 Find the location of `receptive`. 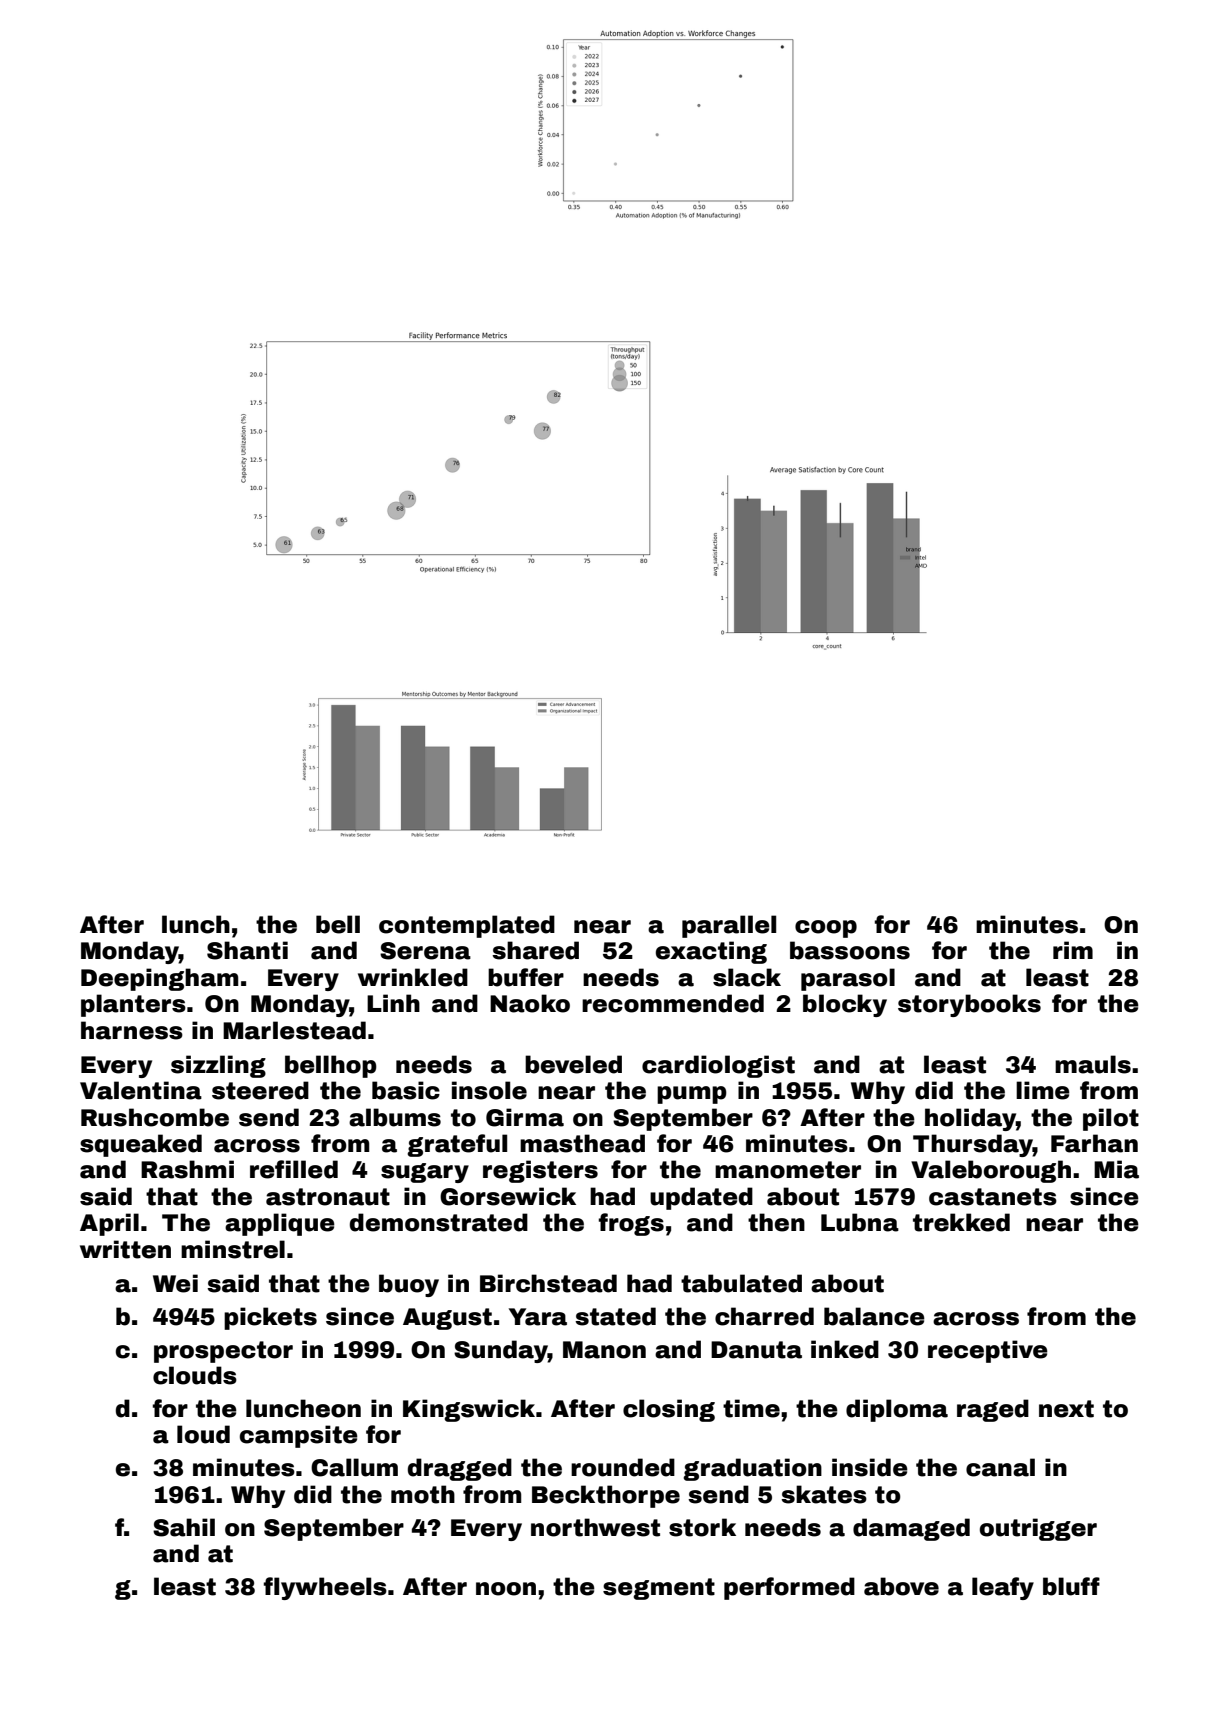

receptive is located at coordinates (988, 1351).
